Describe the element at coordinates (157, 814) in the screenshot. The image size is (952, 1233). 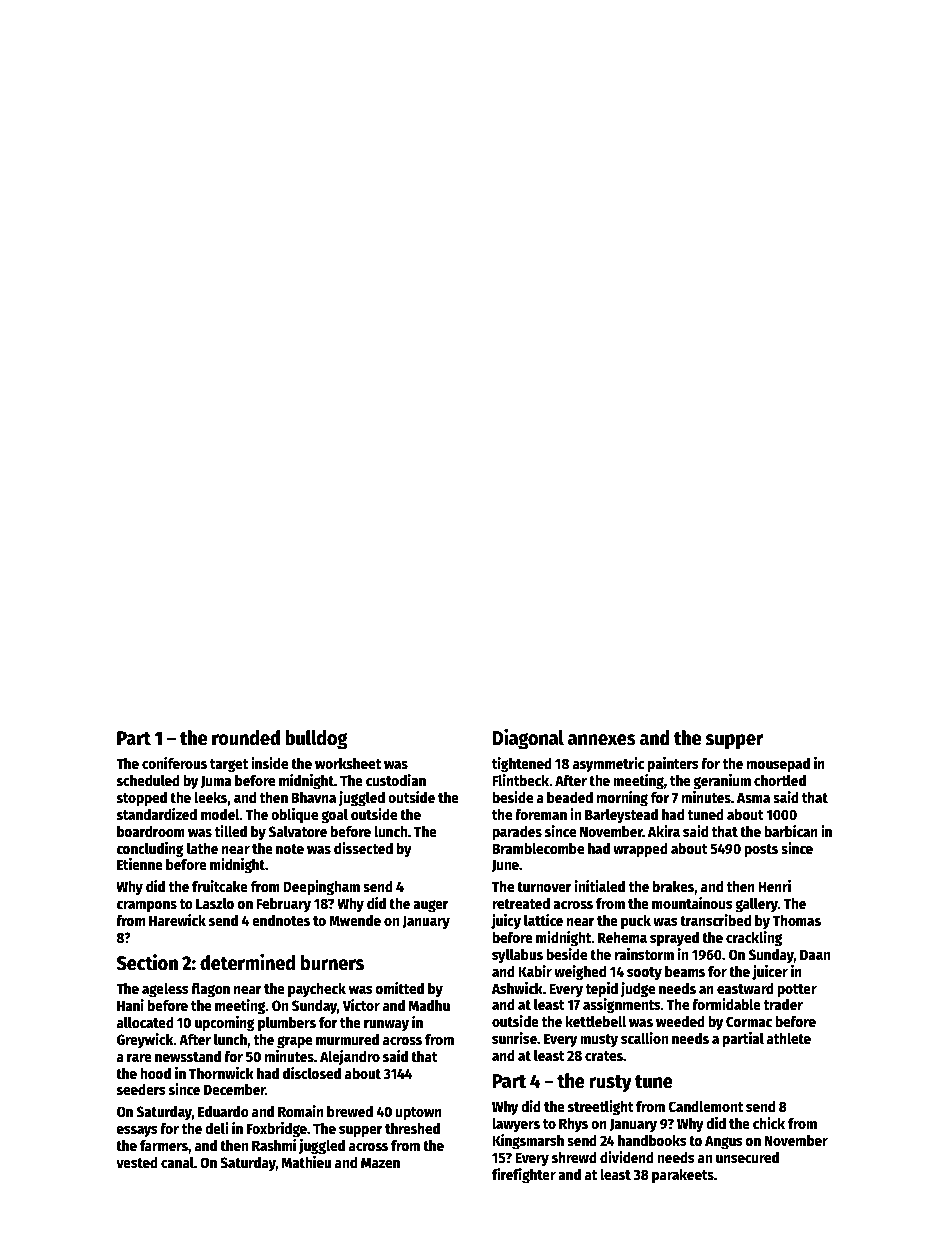
I see `standardized` at that location.
